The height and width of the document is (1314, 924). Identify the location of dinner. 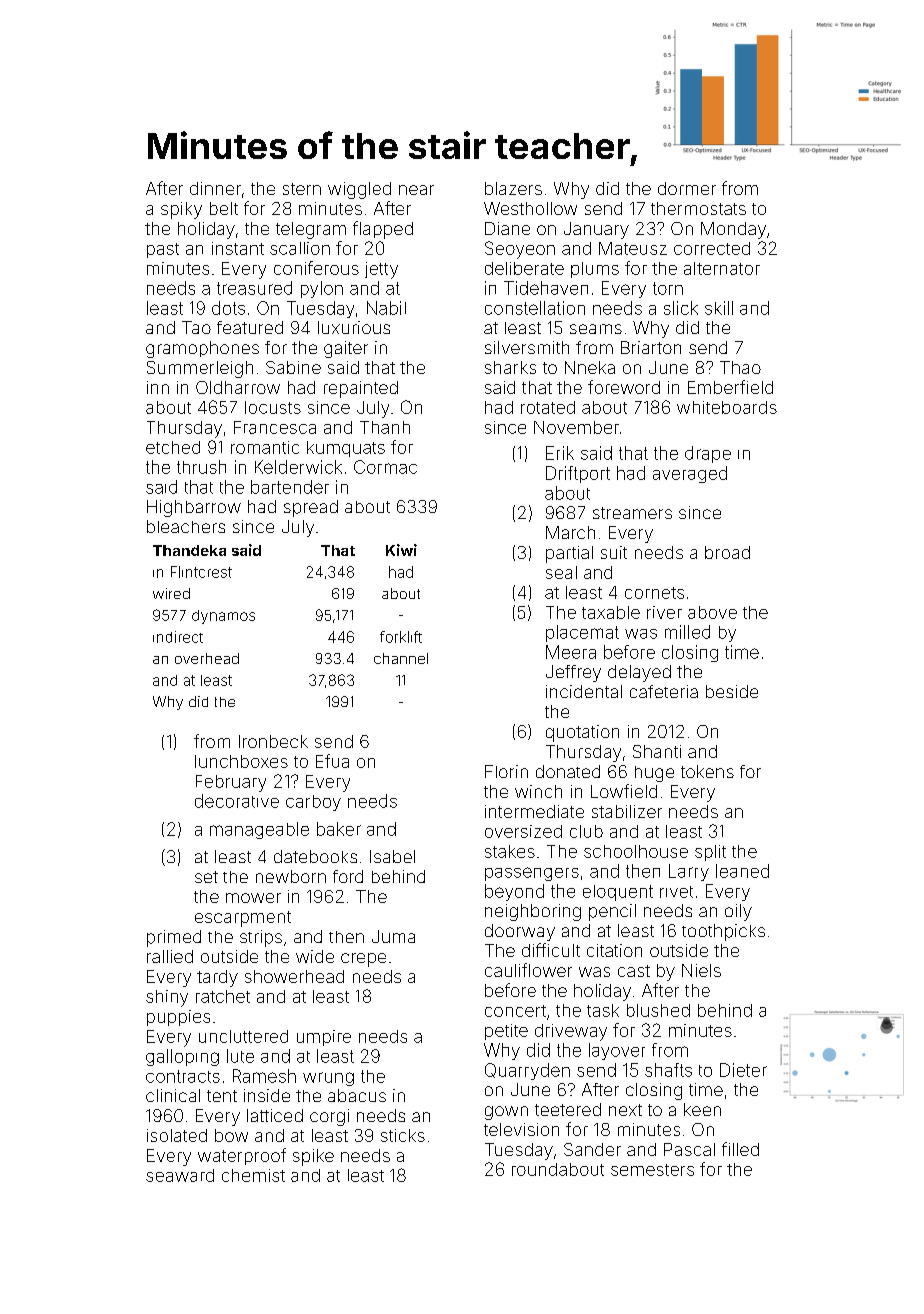
(215, 188).
